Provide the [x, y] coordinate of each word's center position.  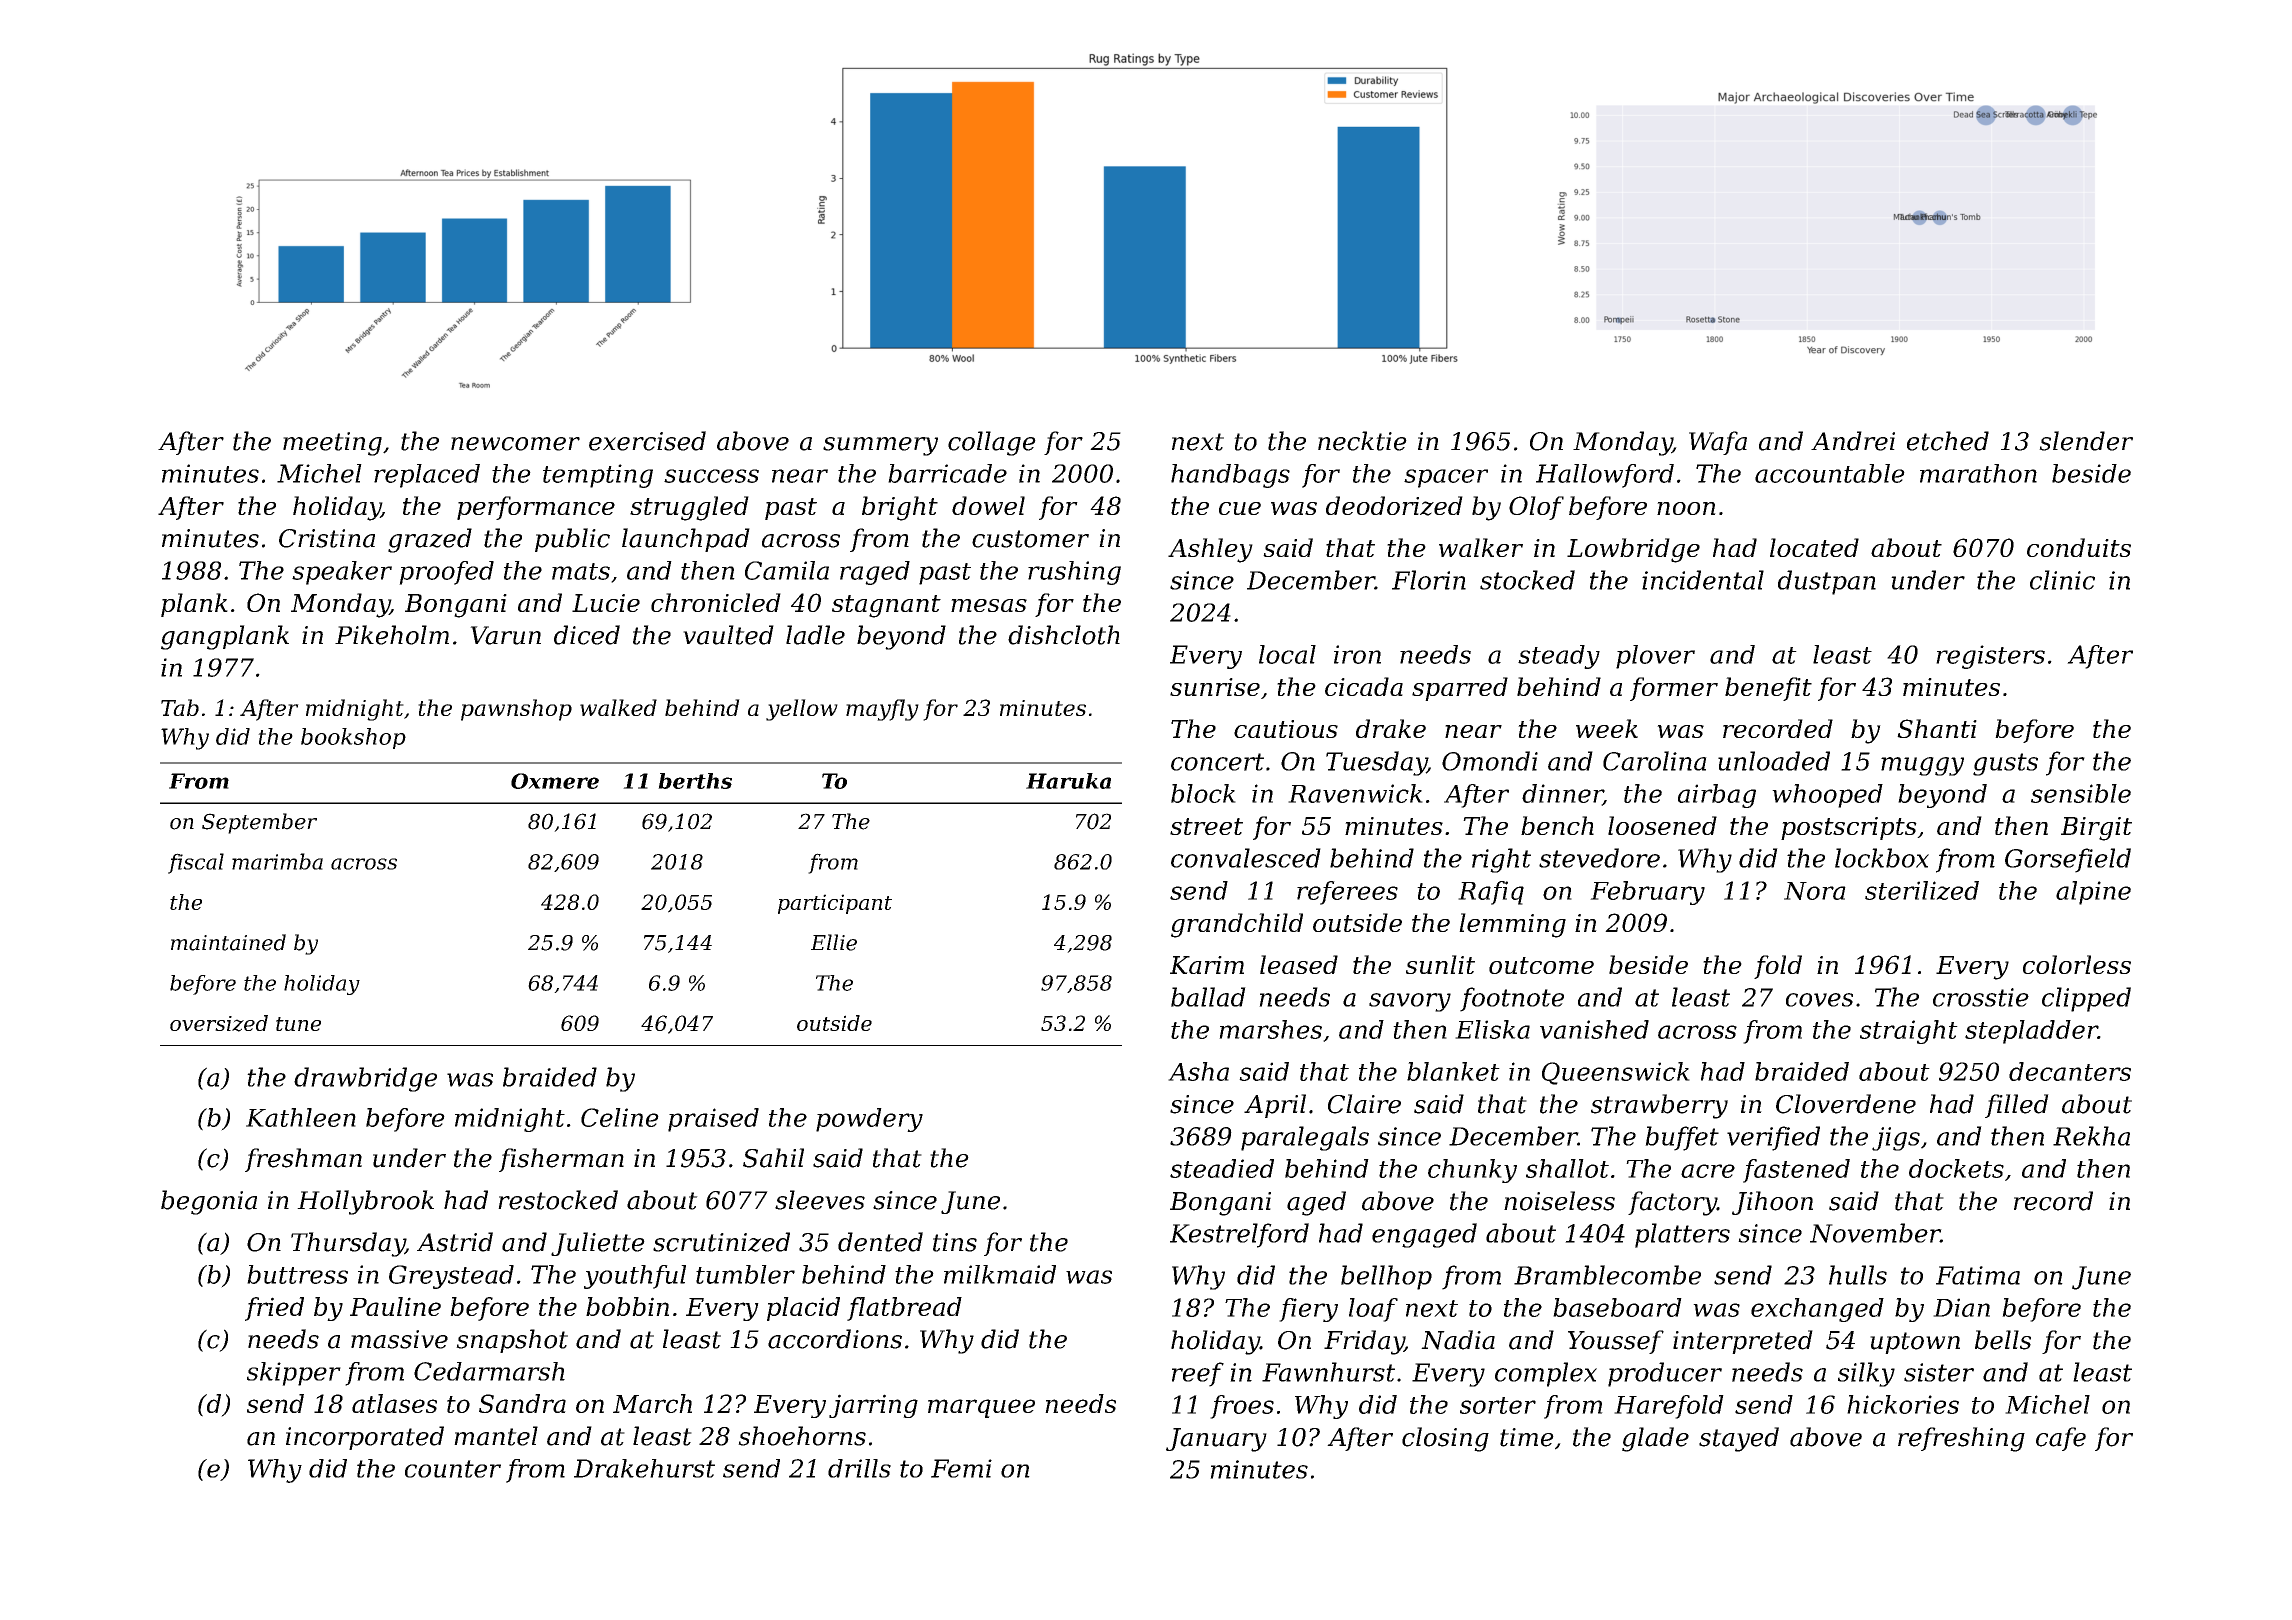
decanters [2070, 1071]
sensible [2081, 793]
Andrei [1853, 441]
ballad [1208, 997]
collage [992, 443]
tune [298, 1024]
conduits [2079, 547]
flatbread [904, 1309]
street [1206, 826]
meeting [332, 444]
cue [1240, 508]
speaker [342, 573]
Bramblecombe [1607, 1275]
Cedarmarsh [489, 1371]
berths [695, 781]
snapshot [512, 1341]
